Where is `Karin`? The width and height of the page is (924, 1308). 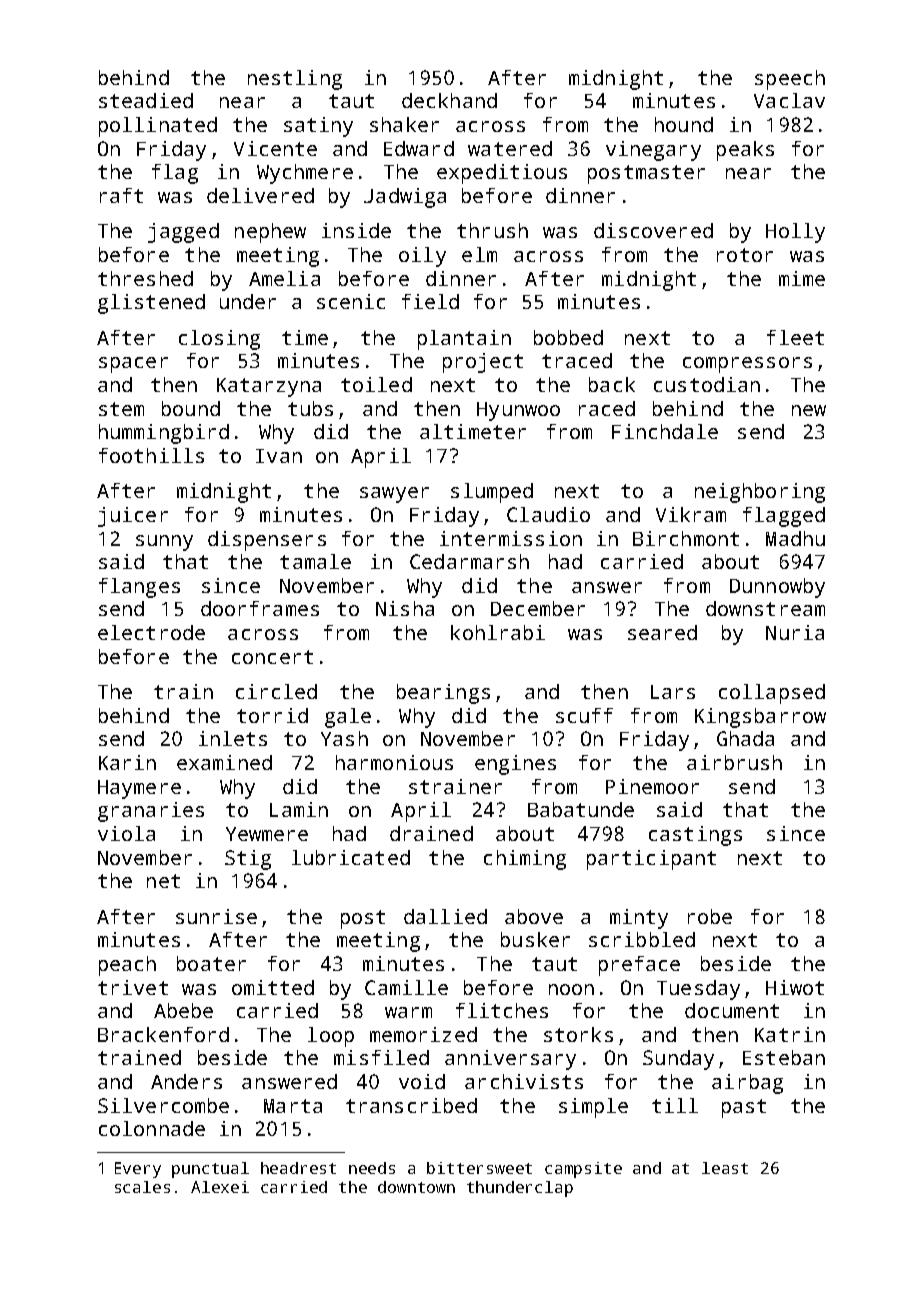
Karin is located at coordinates (127, 762).
